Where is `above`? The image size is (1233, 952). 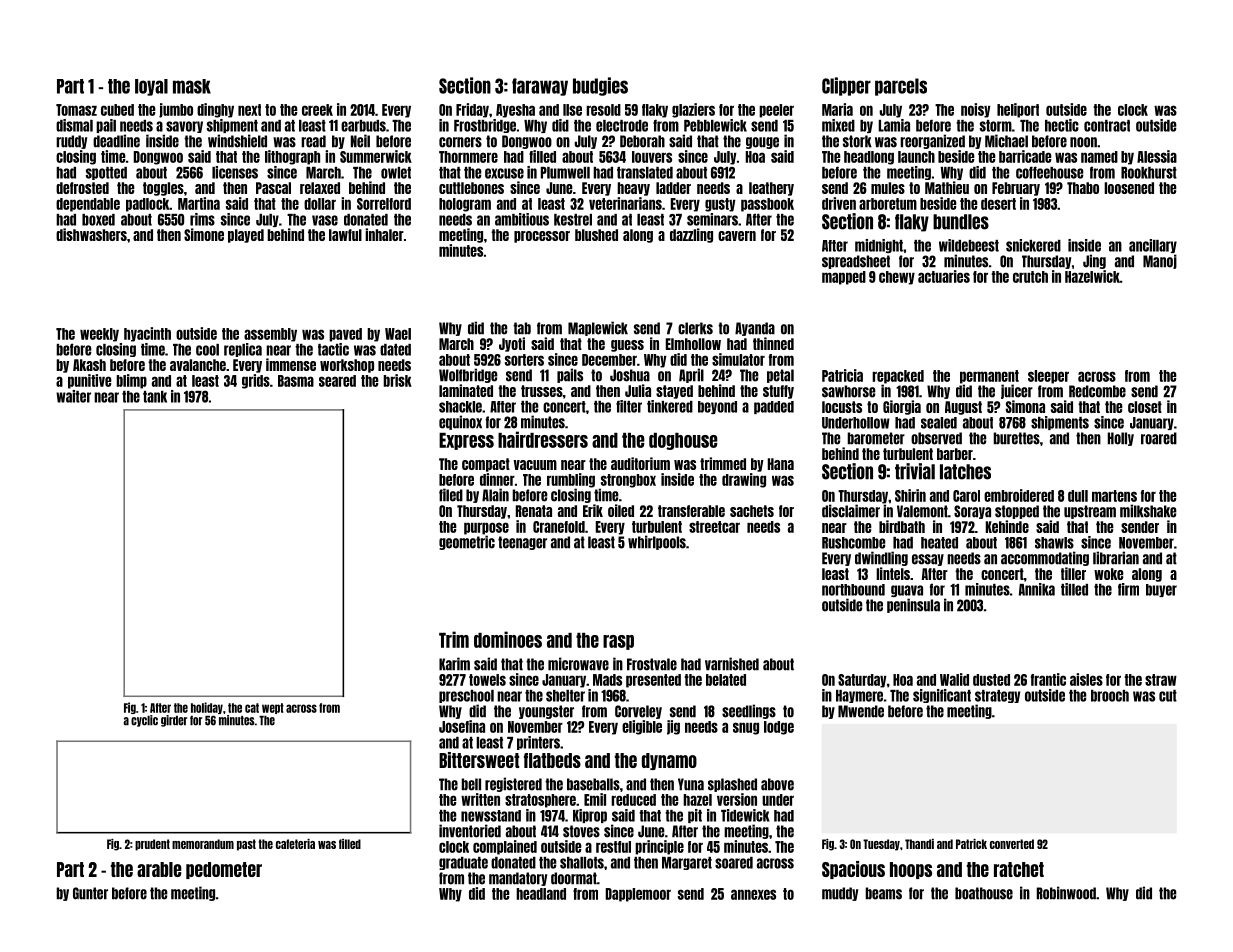 above is located at coordinates (777, 784).
